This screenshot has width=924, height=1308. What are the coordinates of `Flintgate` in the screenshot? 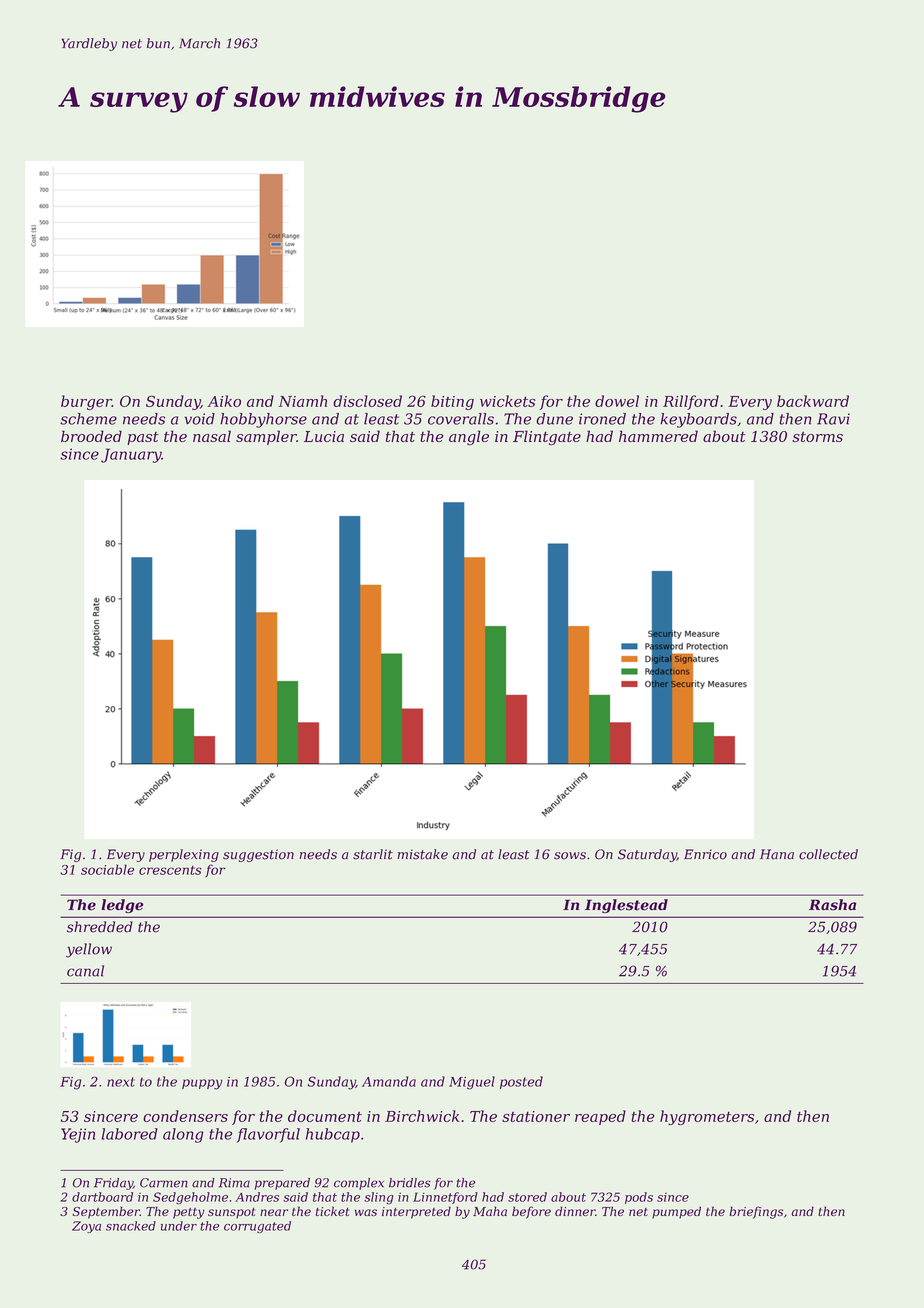 It's located at (547, 438).
